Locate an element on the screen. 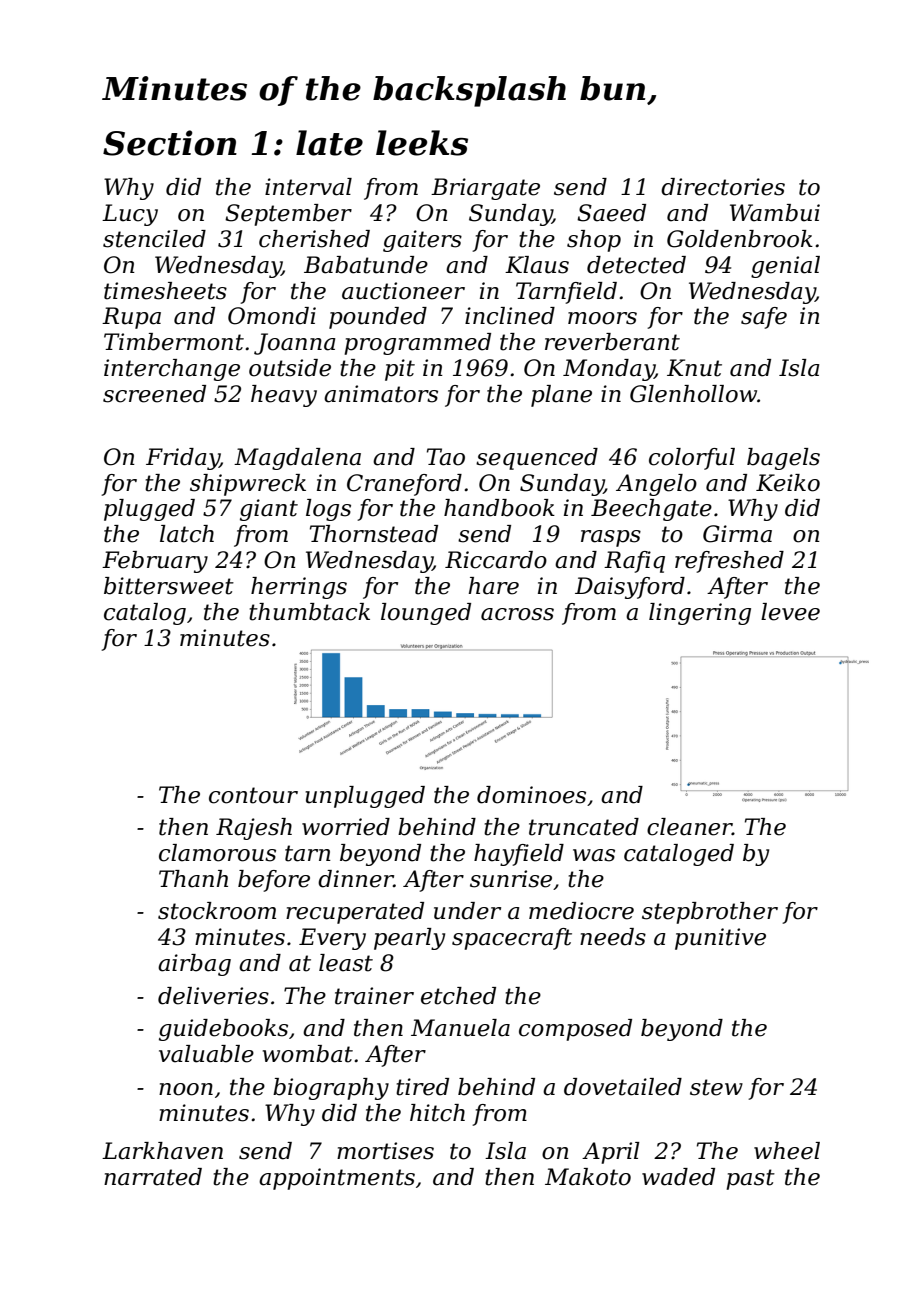 This screenshot has height=1311, width=924. composed is located at coordinates (575, 1030).
